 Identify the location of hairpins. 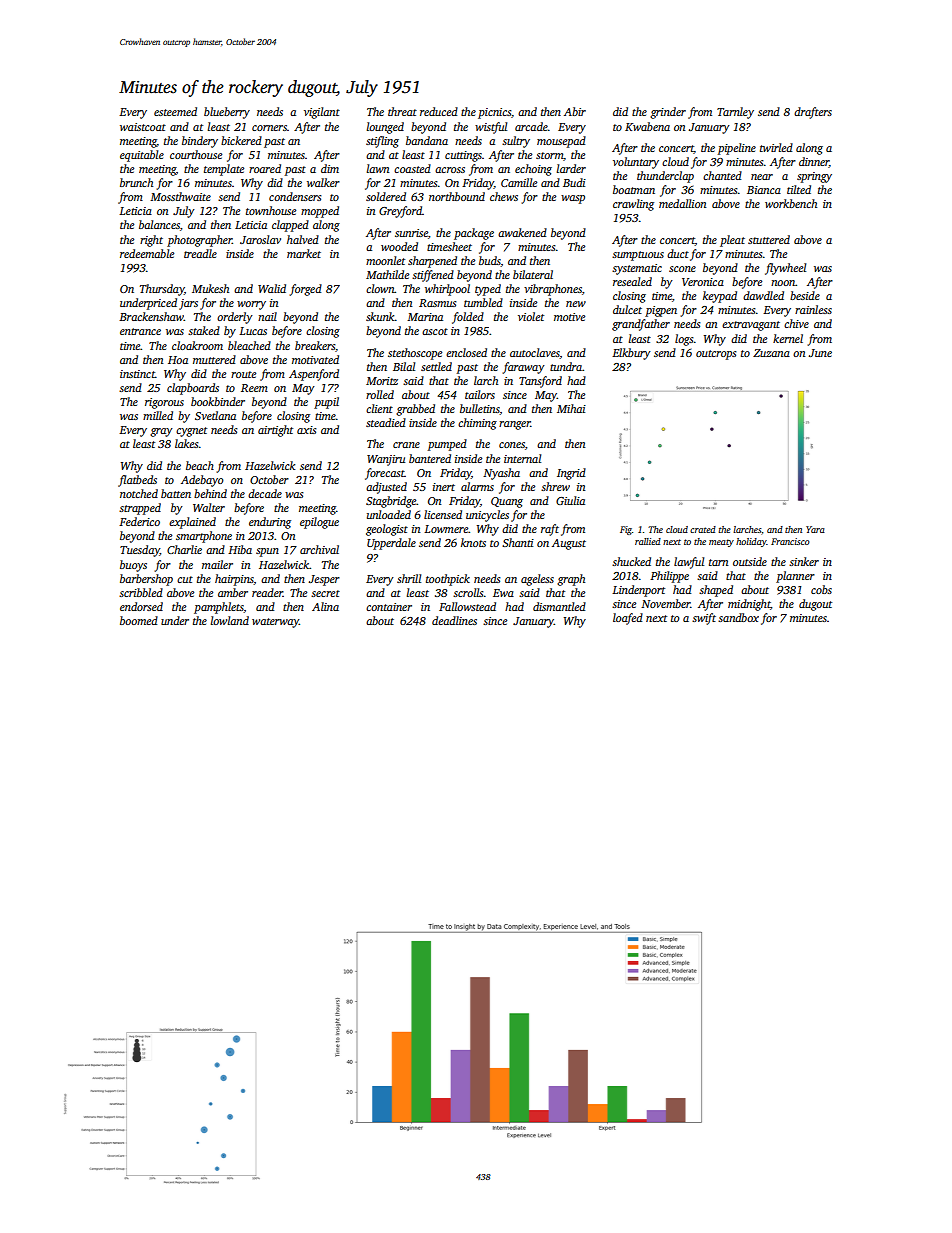
(234, 580).
